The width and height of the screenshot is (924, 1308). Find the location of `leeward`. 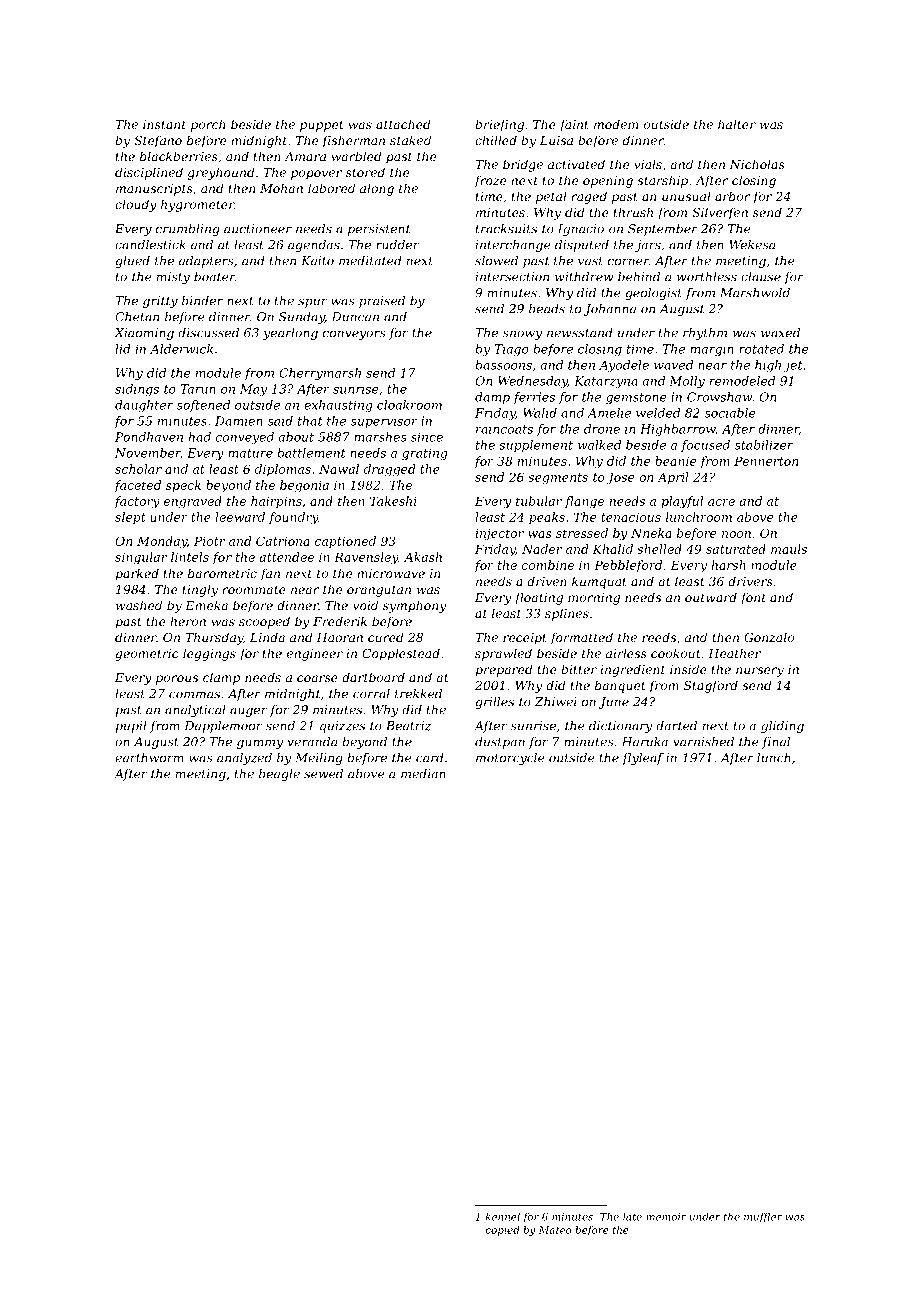

leeward is located at coordinates (240, 517).
